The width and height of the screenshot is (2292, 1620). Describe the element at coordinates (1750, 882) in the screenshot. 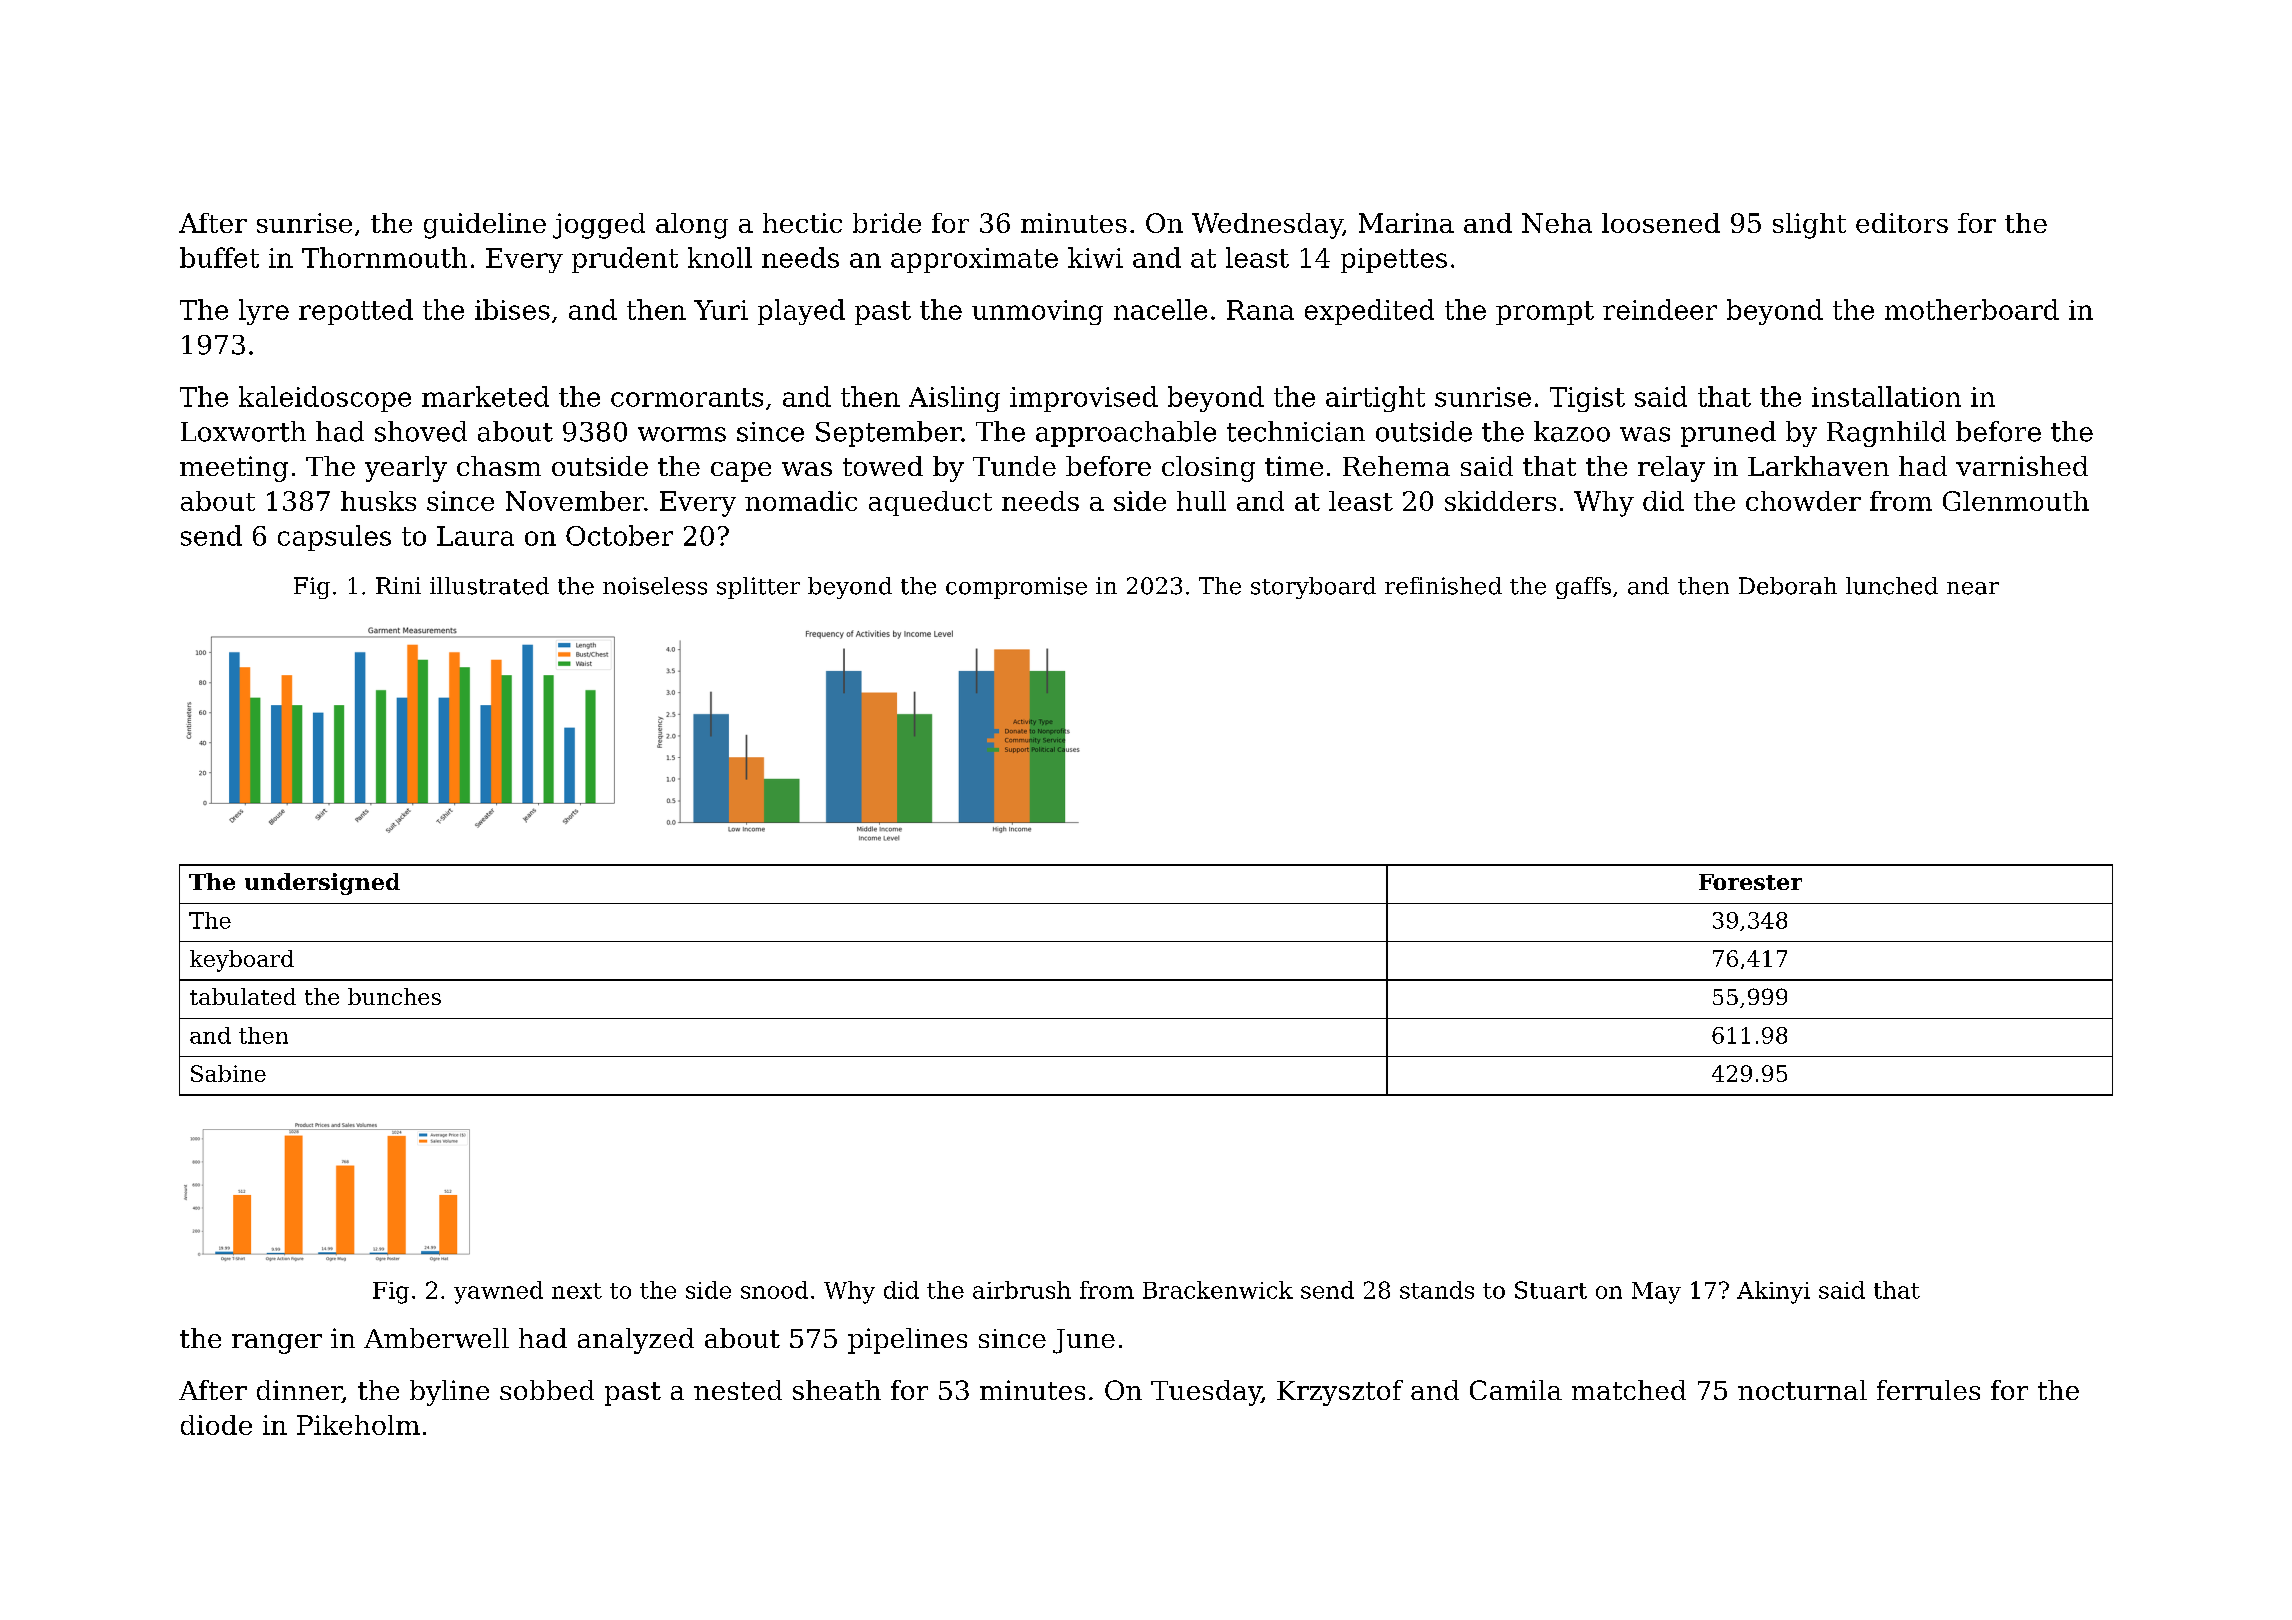

I see `Forester` at that location.
